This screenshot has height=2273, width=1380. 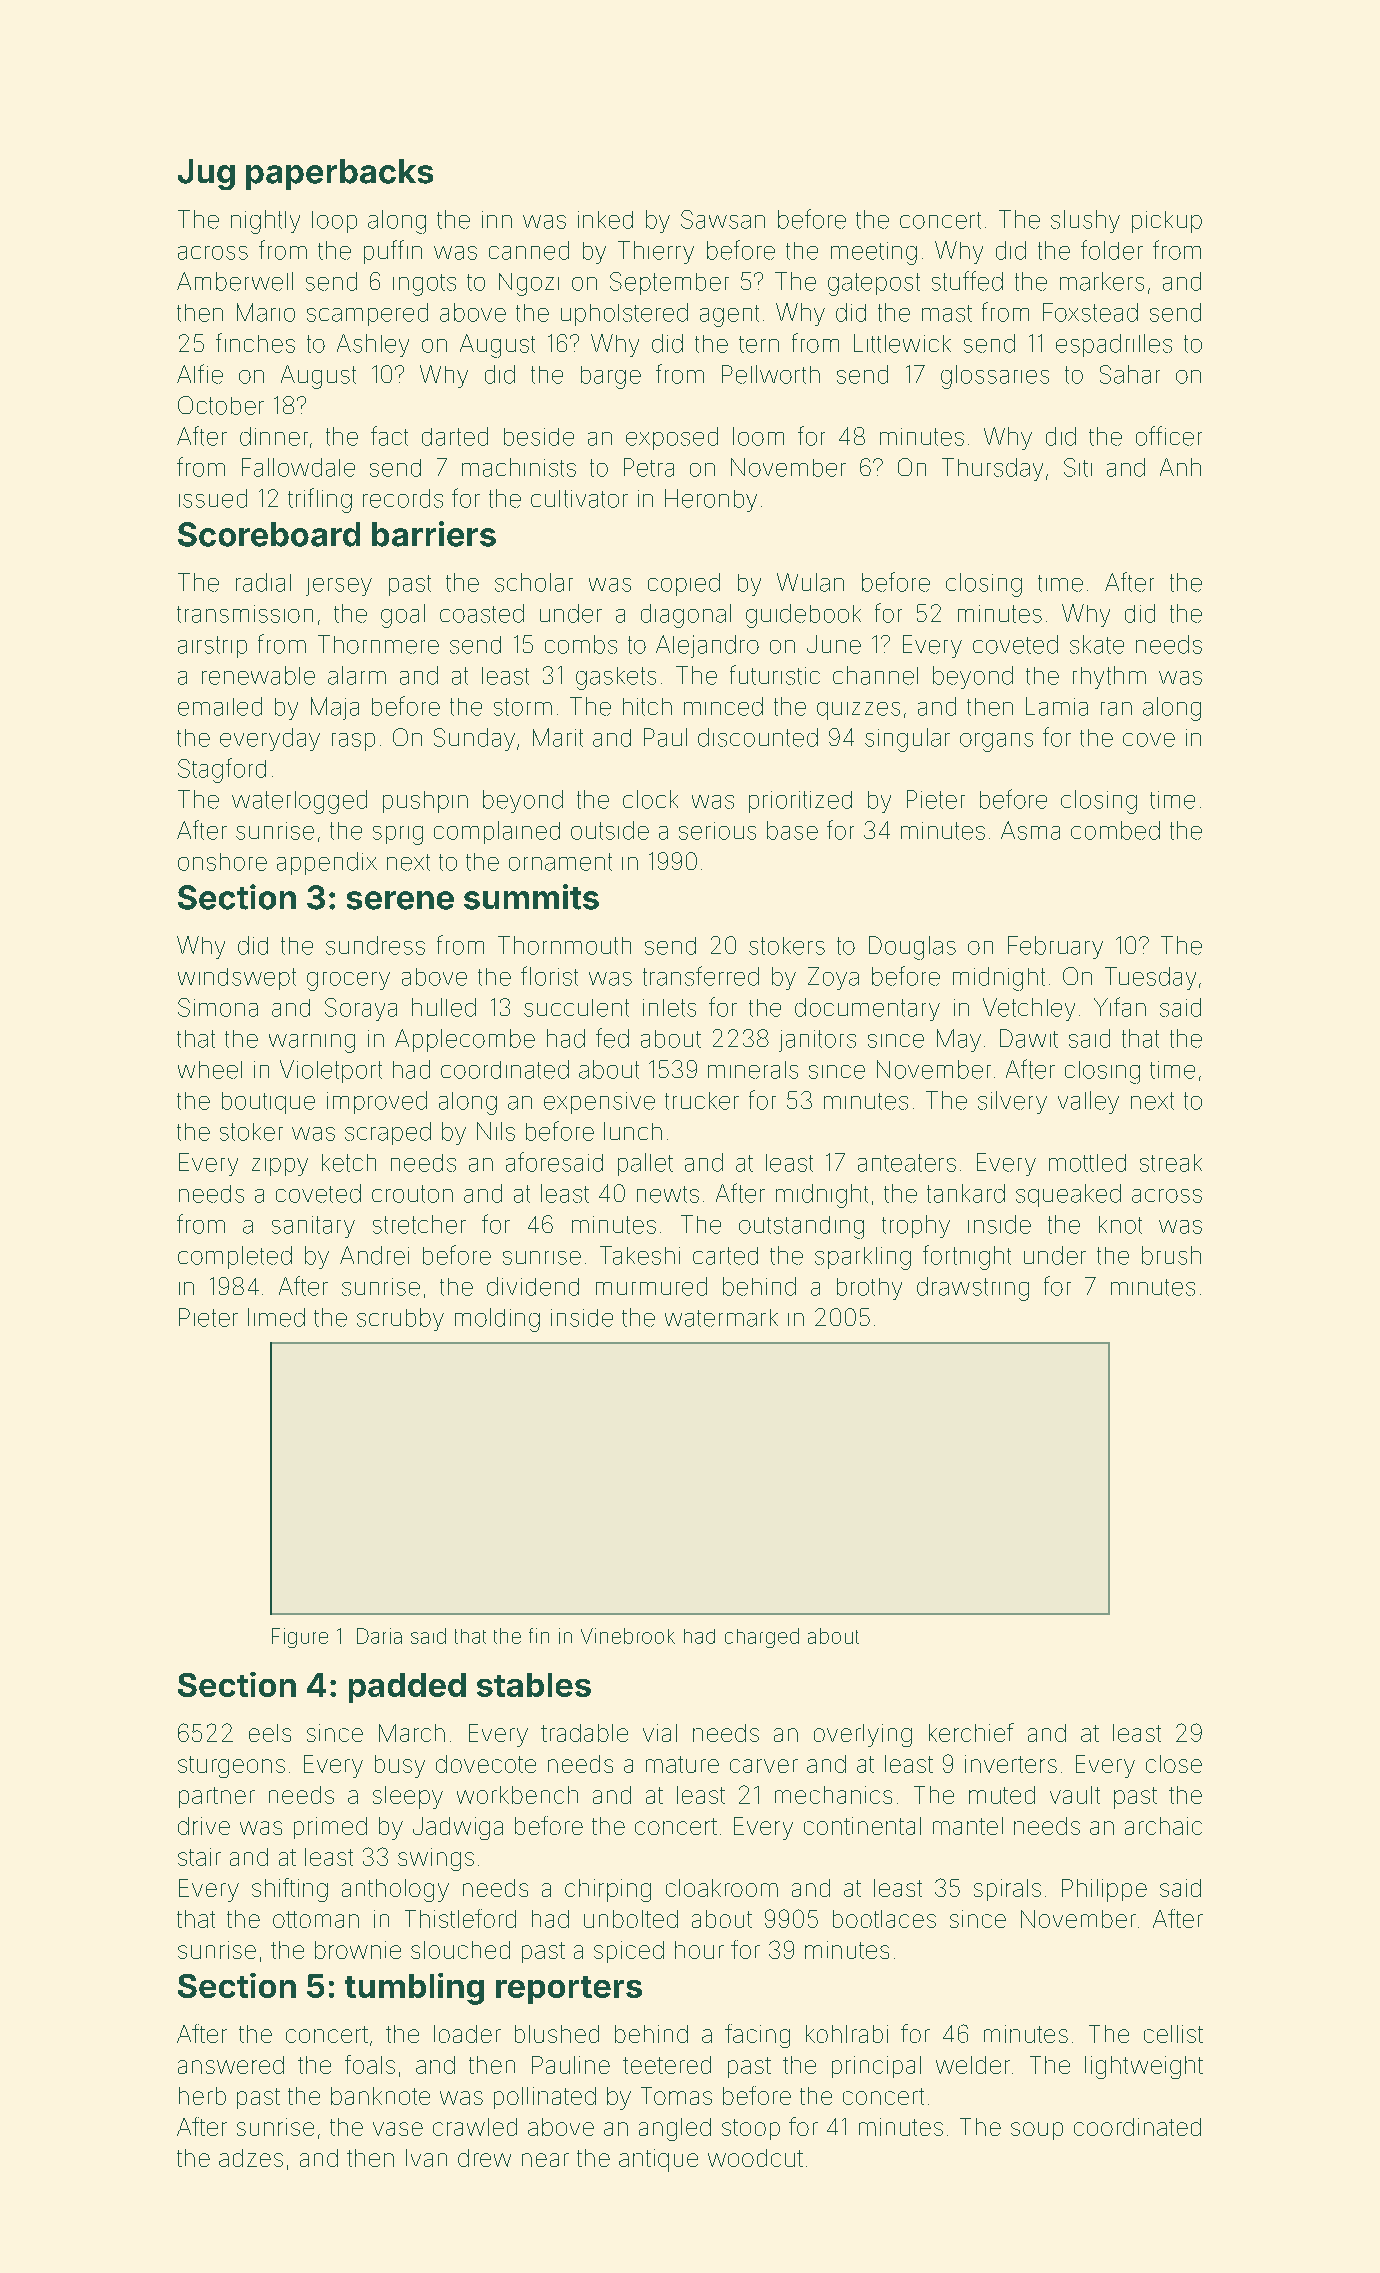 I want to click on Ivan, so click(x=426, y=2158).
